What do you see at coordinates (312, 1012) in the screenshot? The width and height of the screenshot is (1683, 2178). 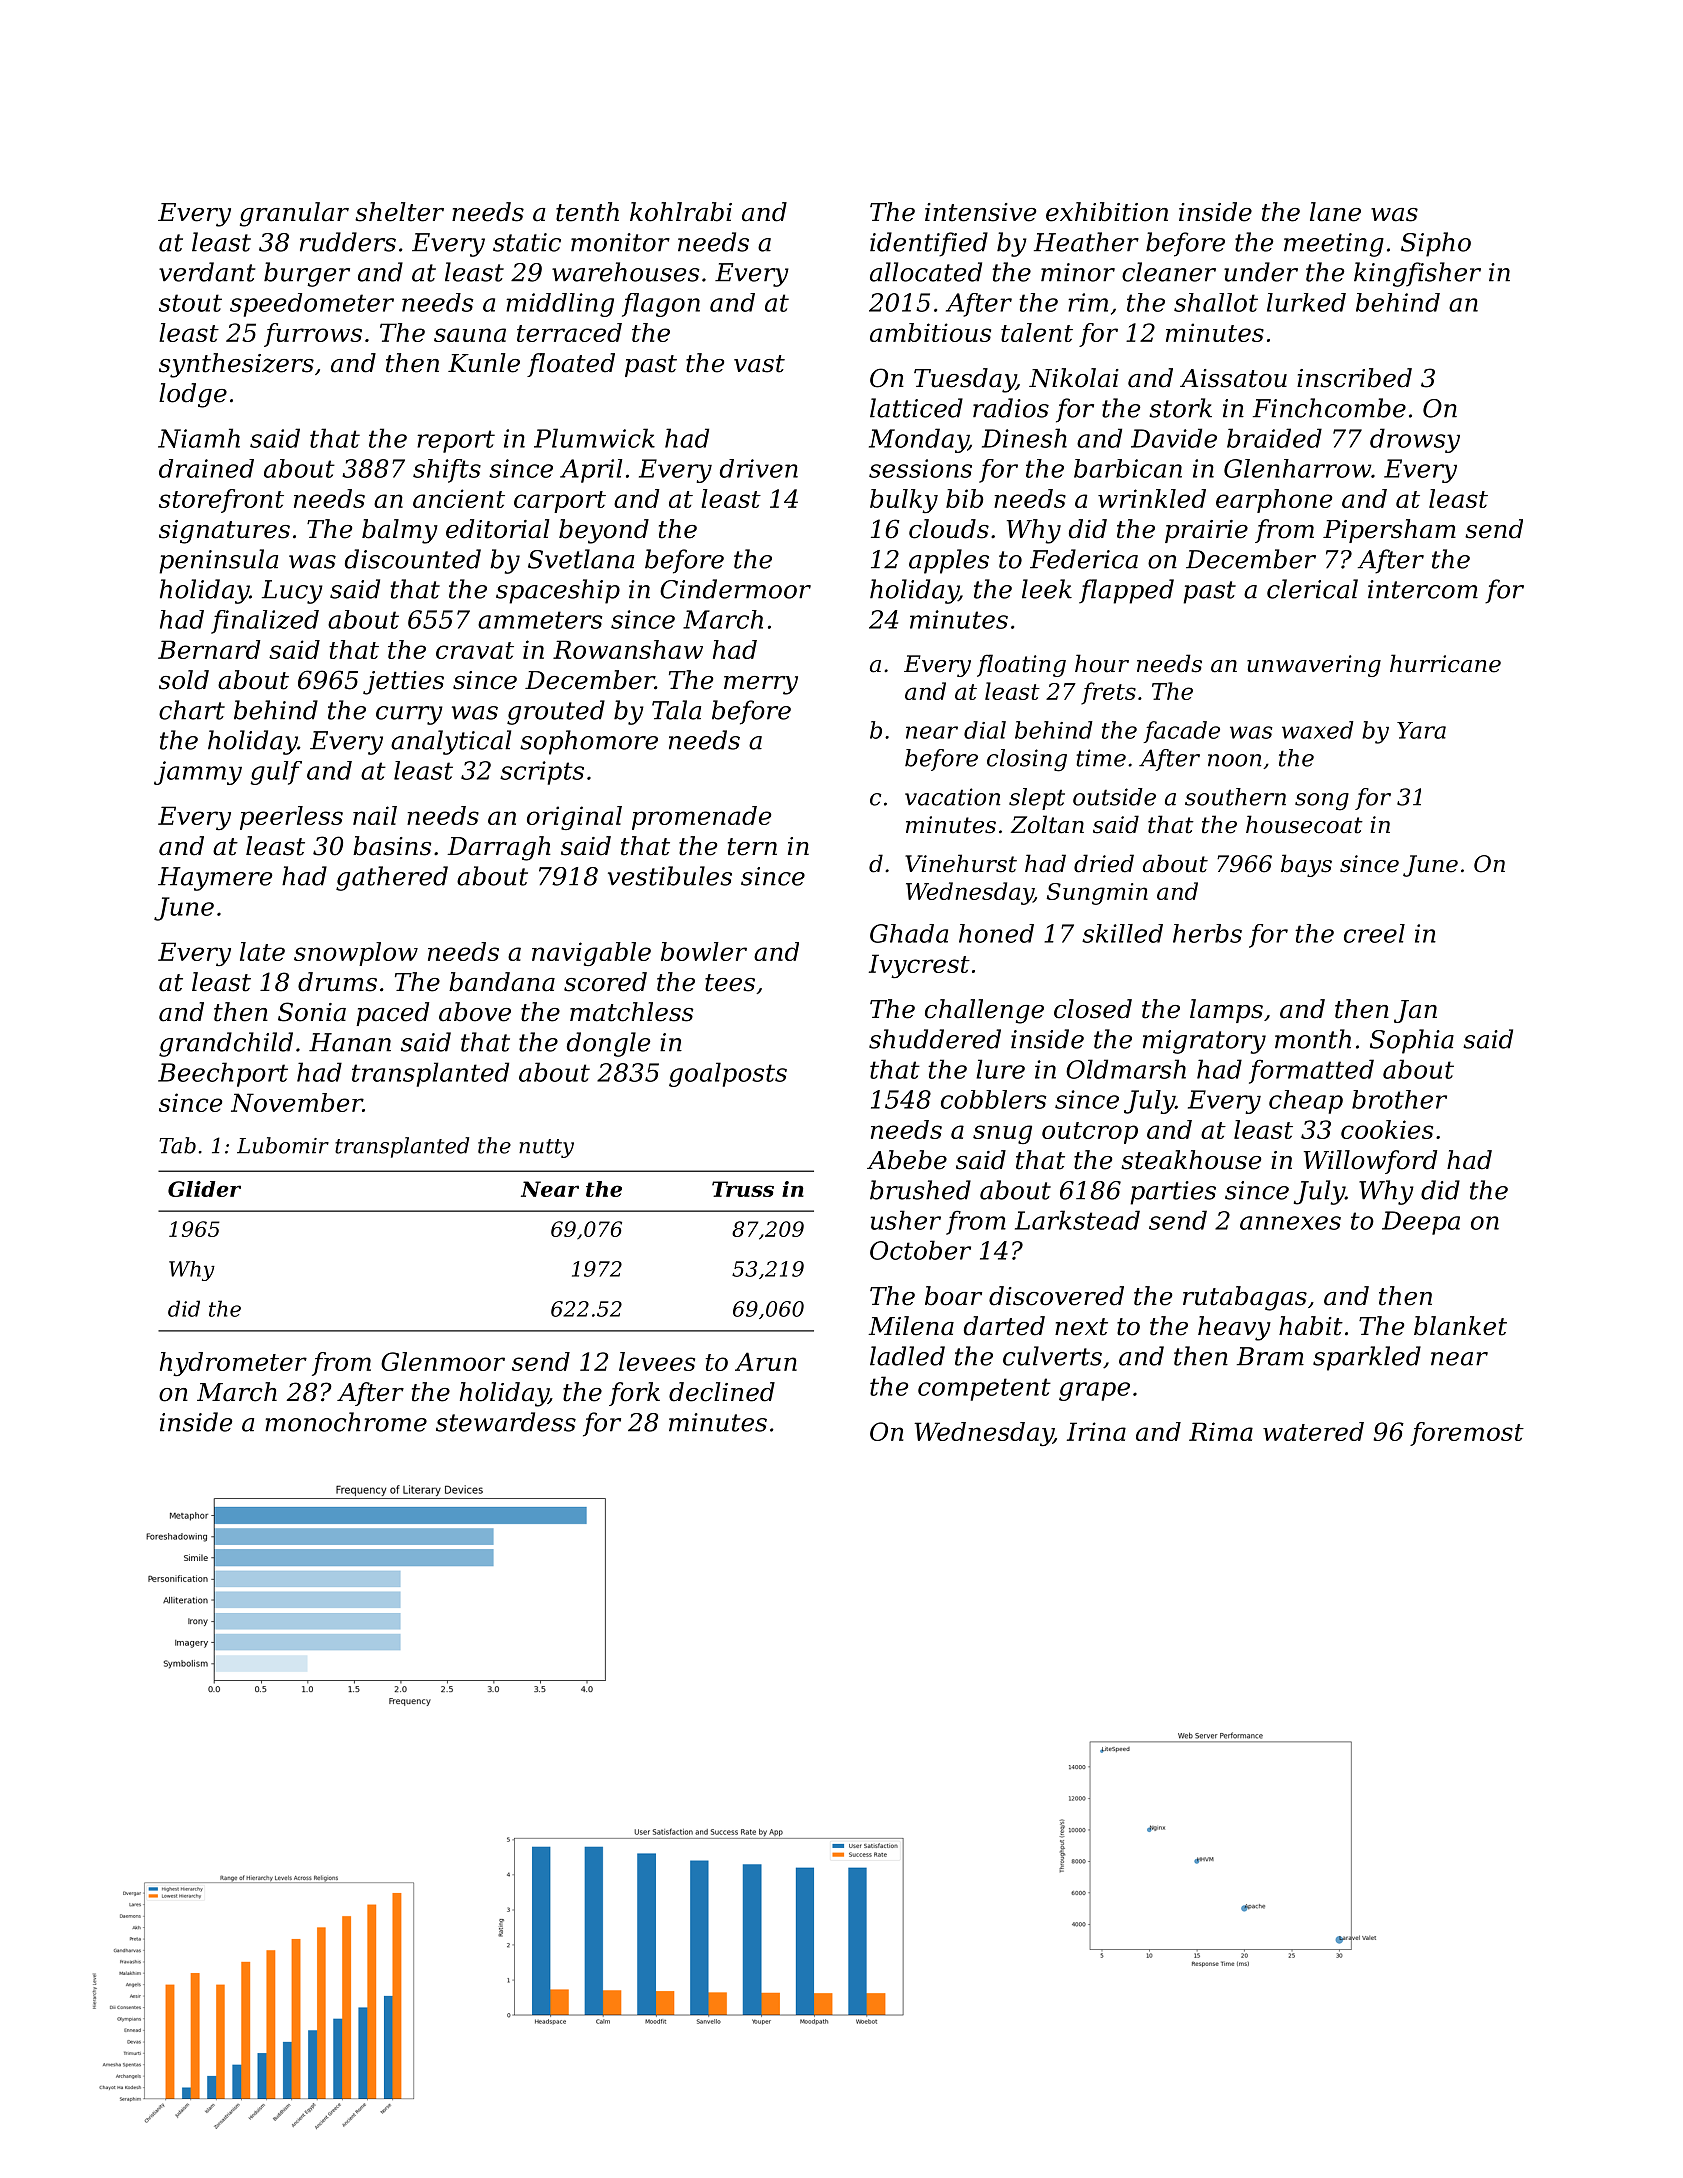 I see `Sonia` at bounding box center [312, 1012].
